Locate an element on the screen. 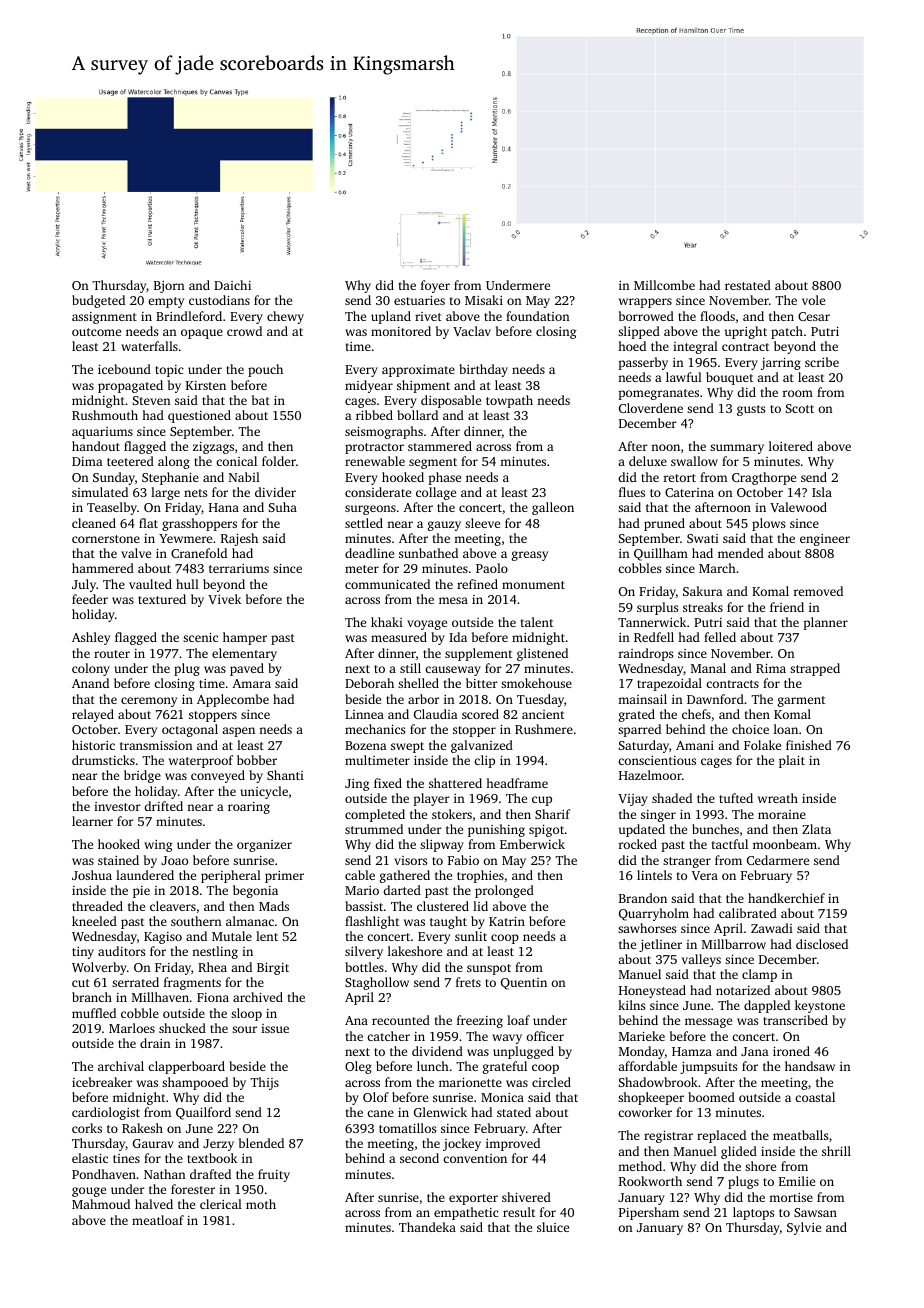 The image size is (924, 1308). icebreaker is located at coordinates (102, 1082).
